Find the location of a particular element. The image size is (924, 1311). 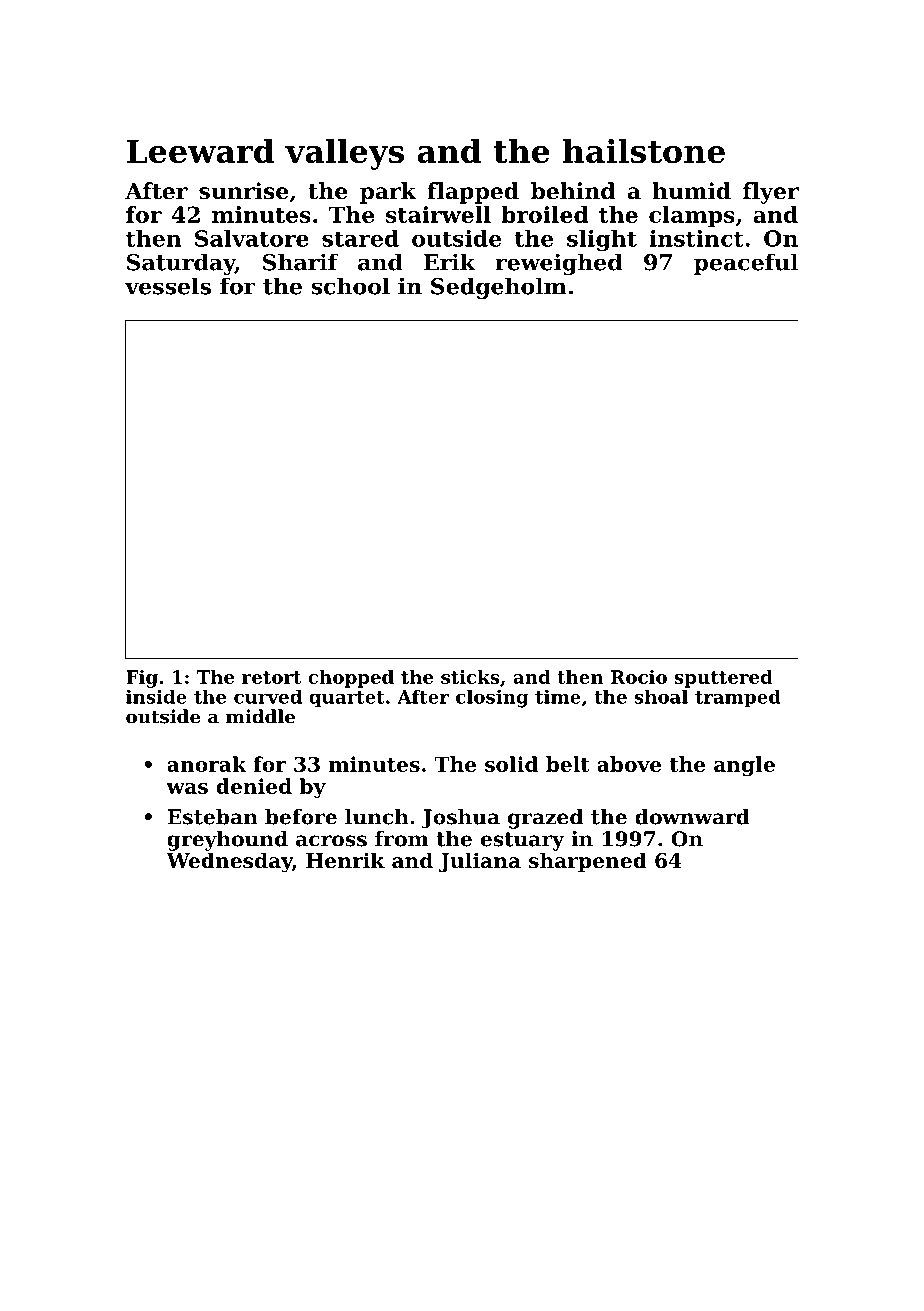

downward is located at coordinates (692, 817).
